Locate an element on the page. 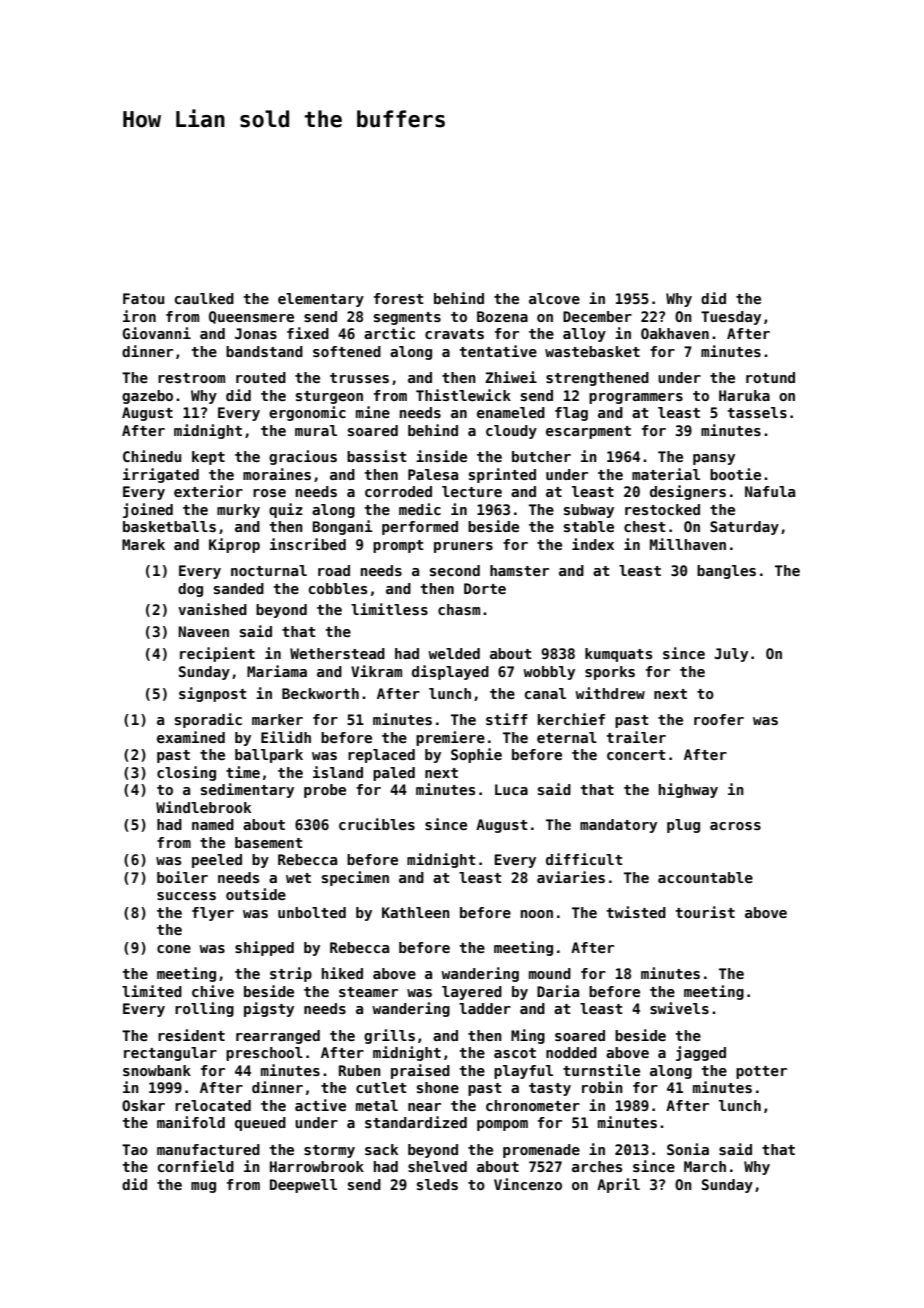 The width and height of the document is (924, 1308). mug is located at coordinates (203, 1187).
